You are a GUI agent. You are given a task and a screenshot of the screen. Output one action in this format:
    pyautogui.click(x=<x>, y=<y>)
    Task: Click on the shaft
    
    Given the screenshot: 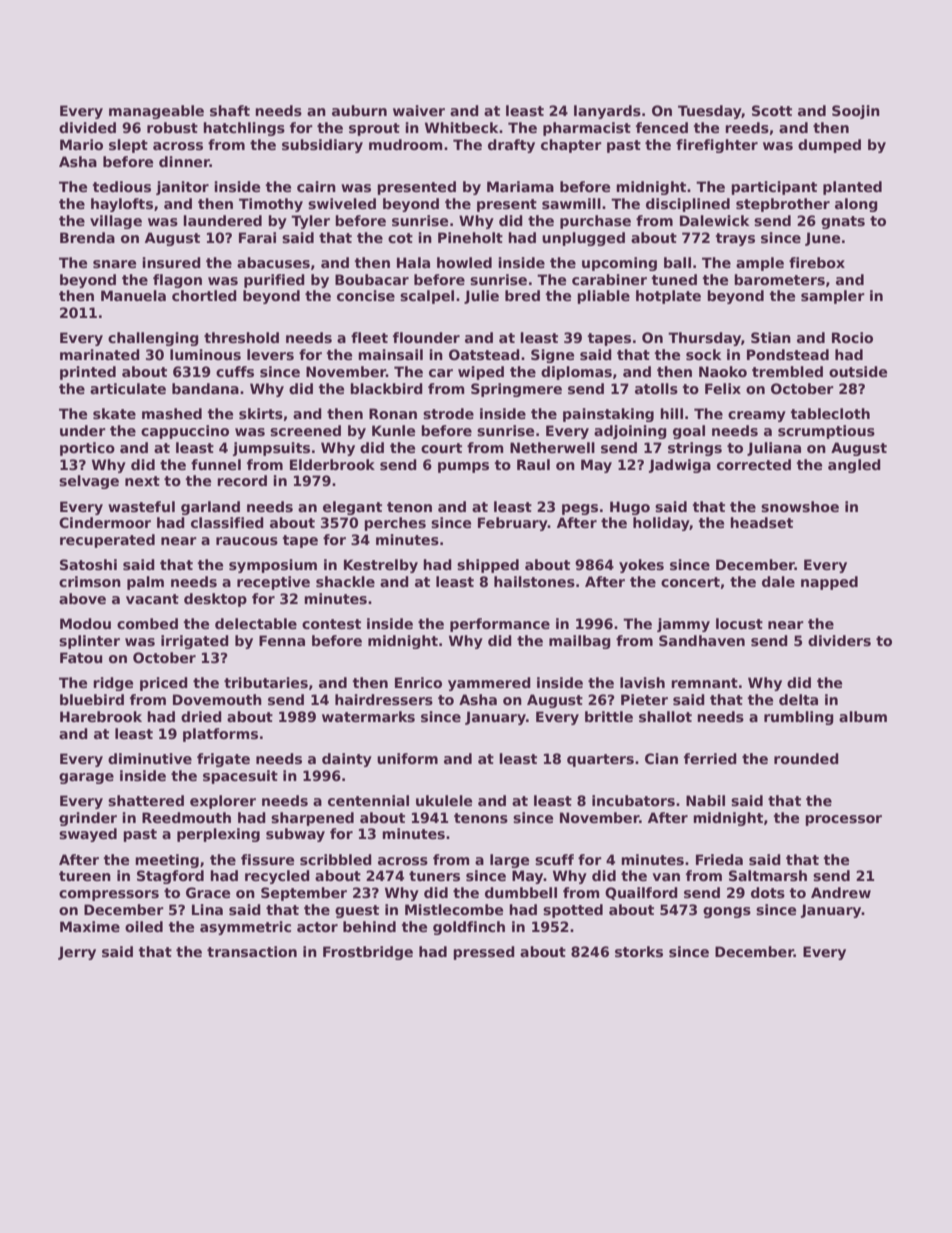 What is the action you would take?
    pyautogui.click(x=230, y=110)
